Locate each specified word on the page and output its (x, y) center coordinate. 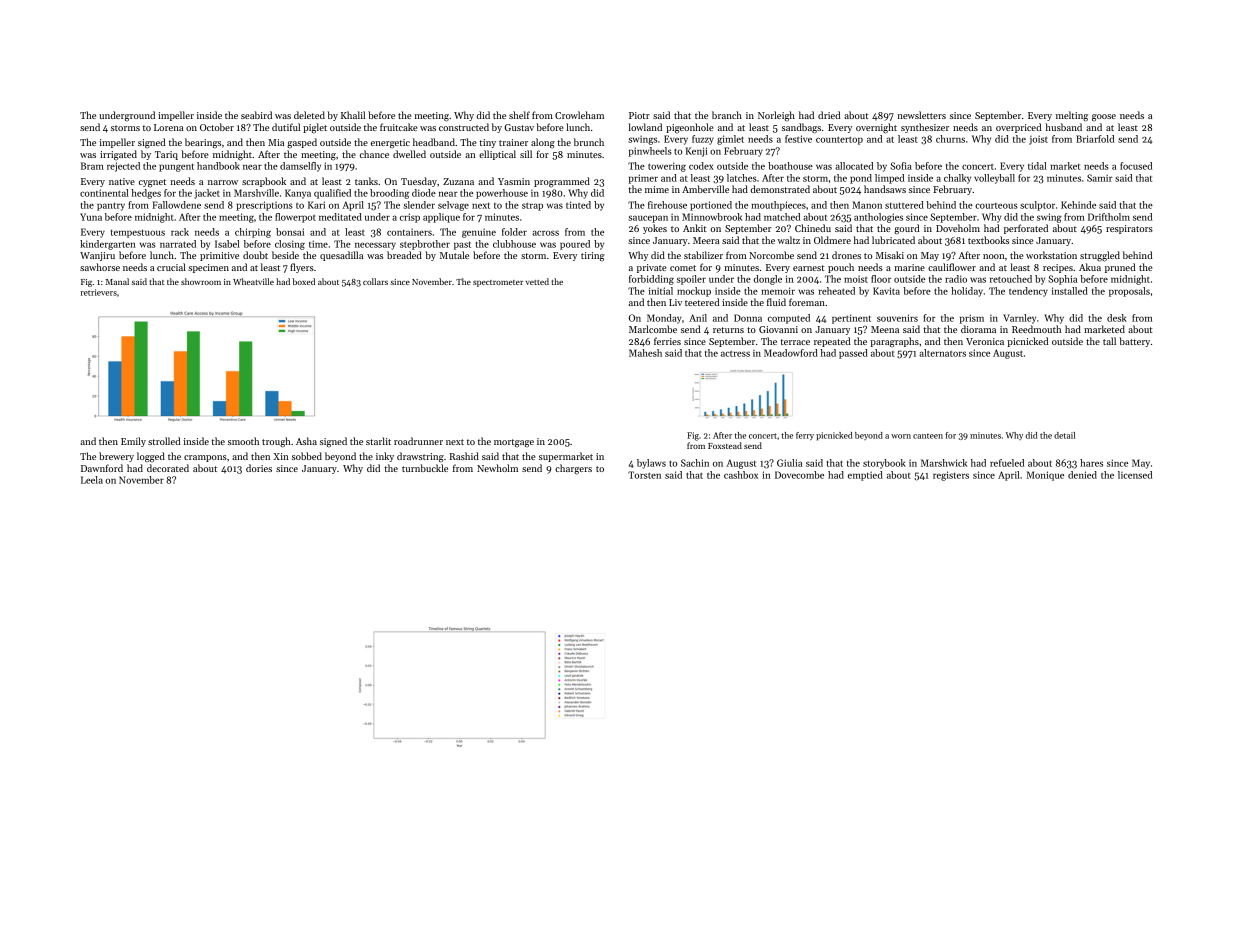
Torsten (644, 475)
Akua (1090, 267)
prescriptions (264, 206)
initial (661, 291)
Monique (1045, 476)
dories (259, 468)
